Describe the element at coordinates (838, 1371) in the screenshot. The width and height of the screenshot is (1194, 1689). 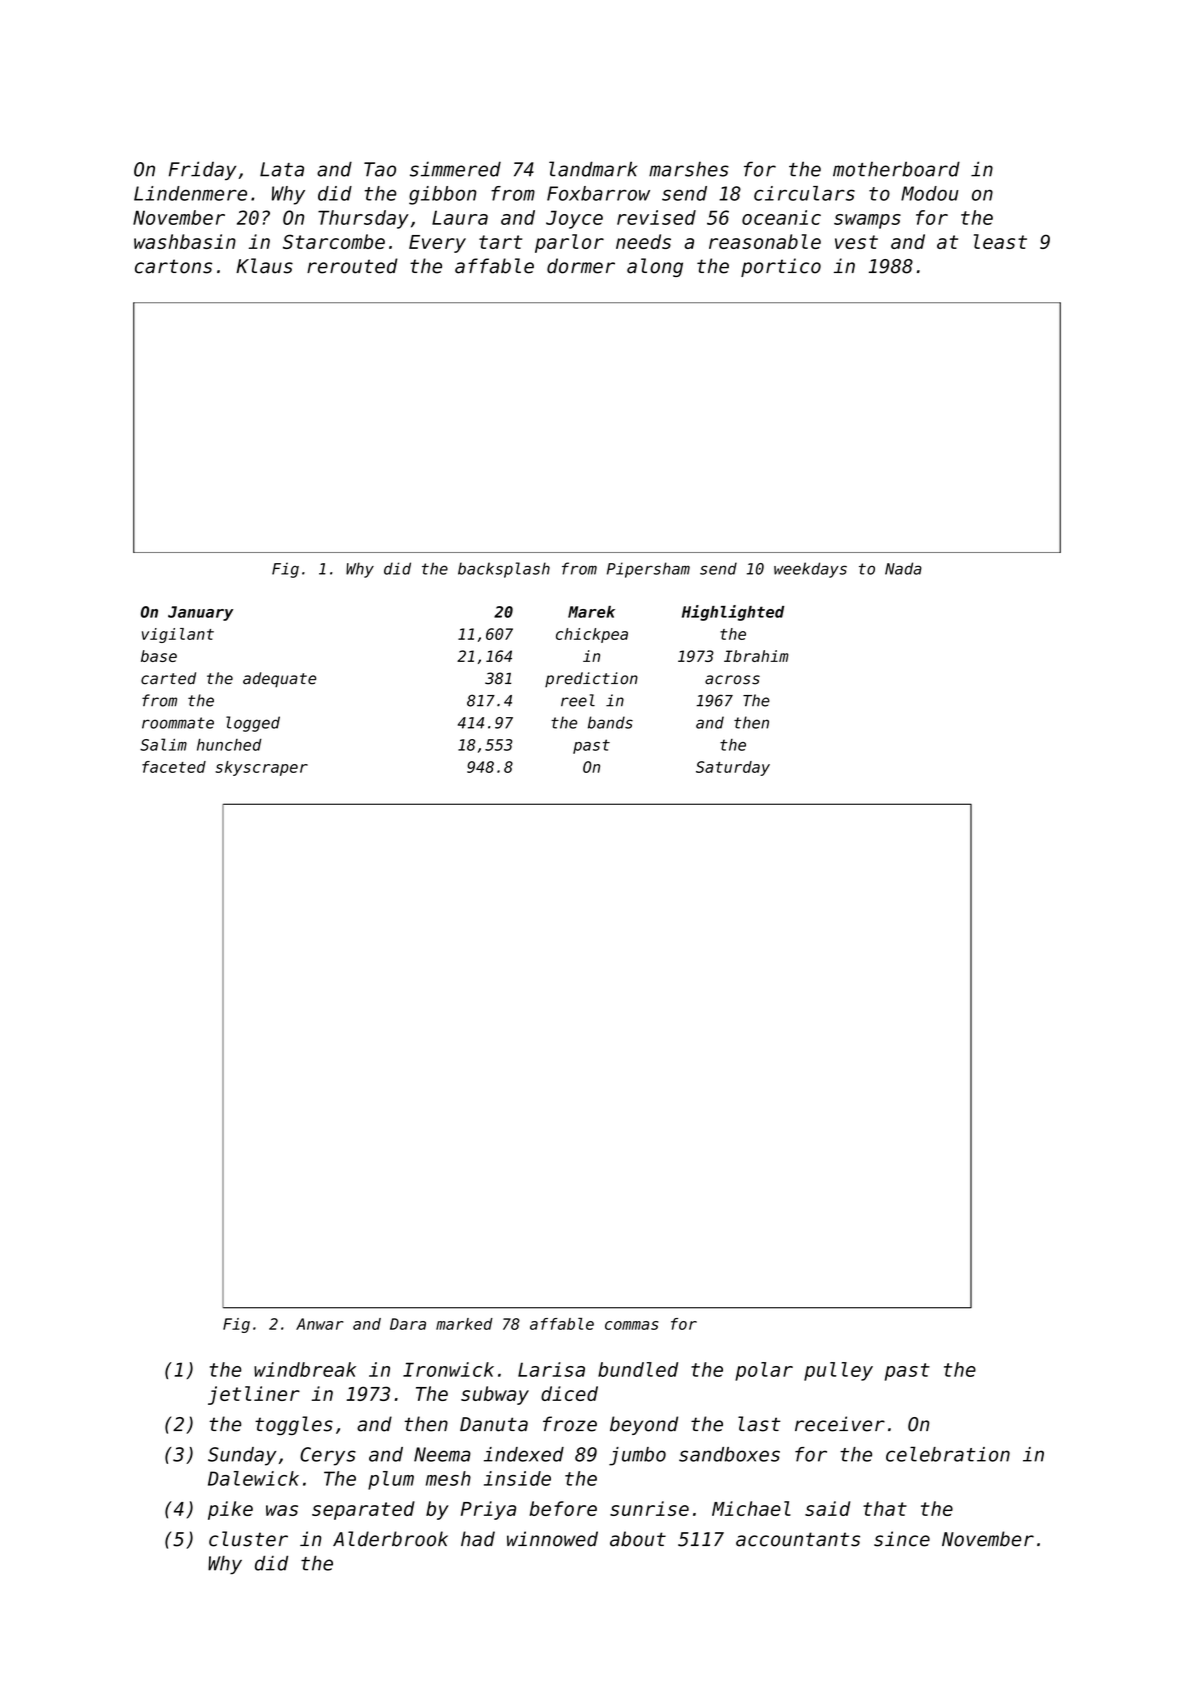
I see `pulley` at that location.
